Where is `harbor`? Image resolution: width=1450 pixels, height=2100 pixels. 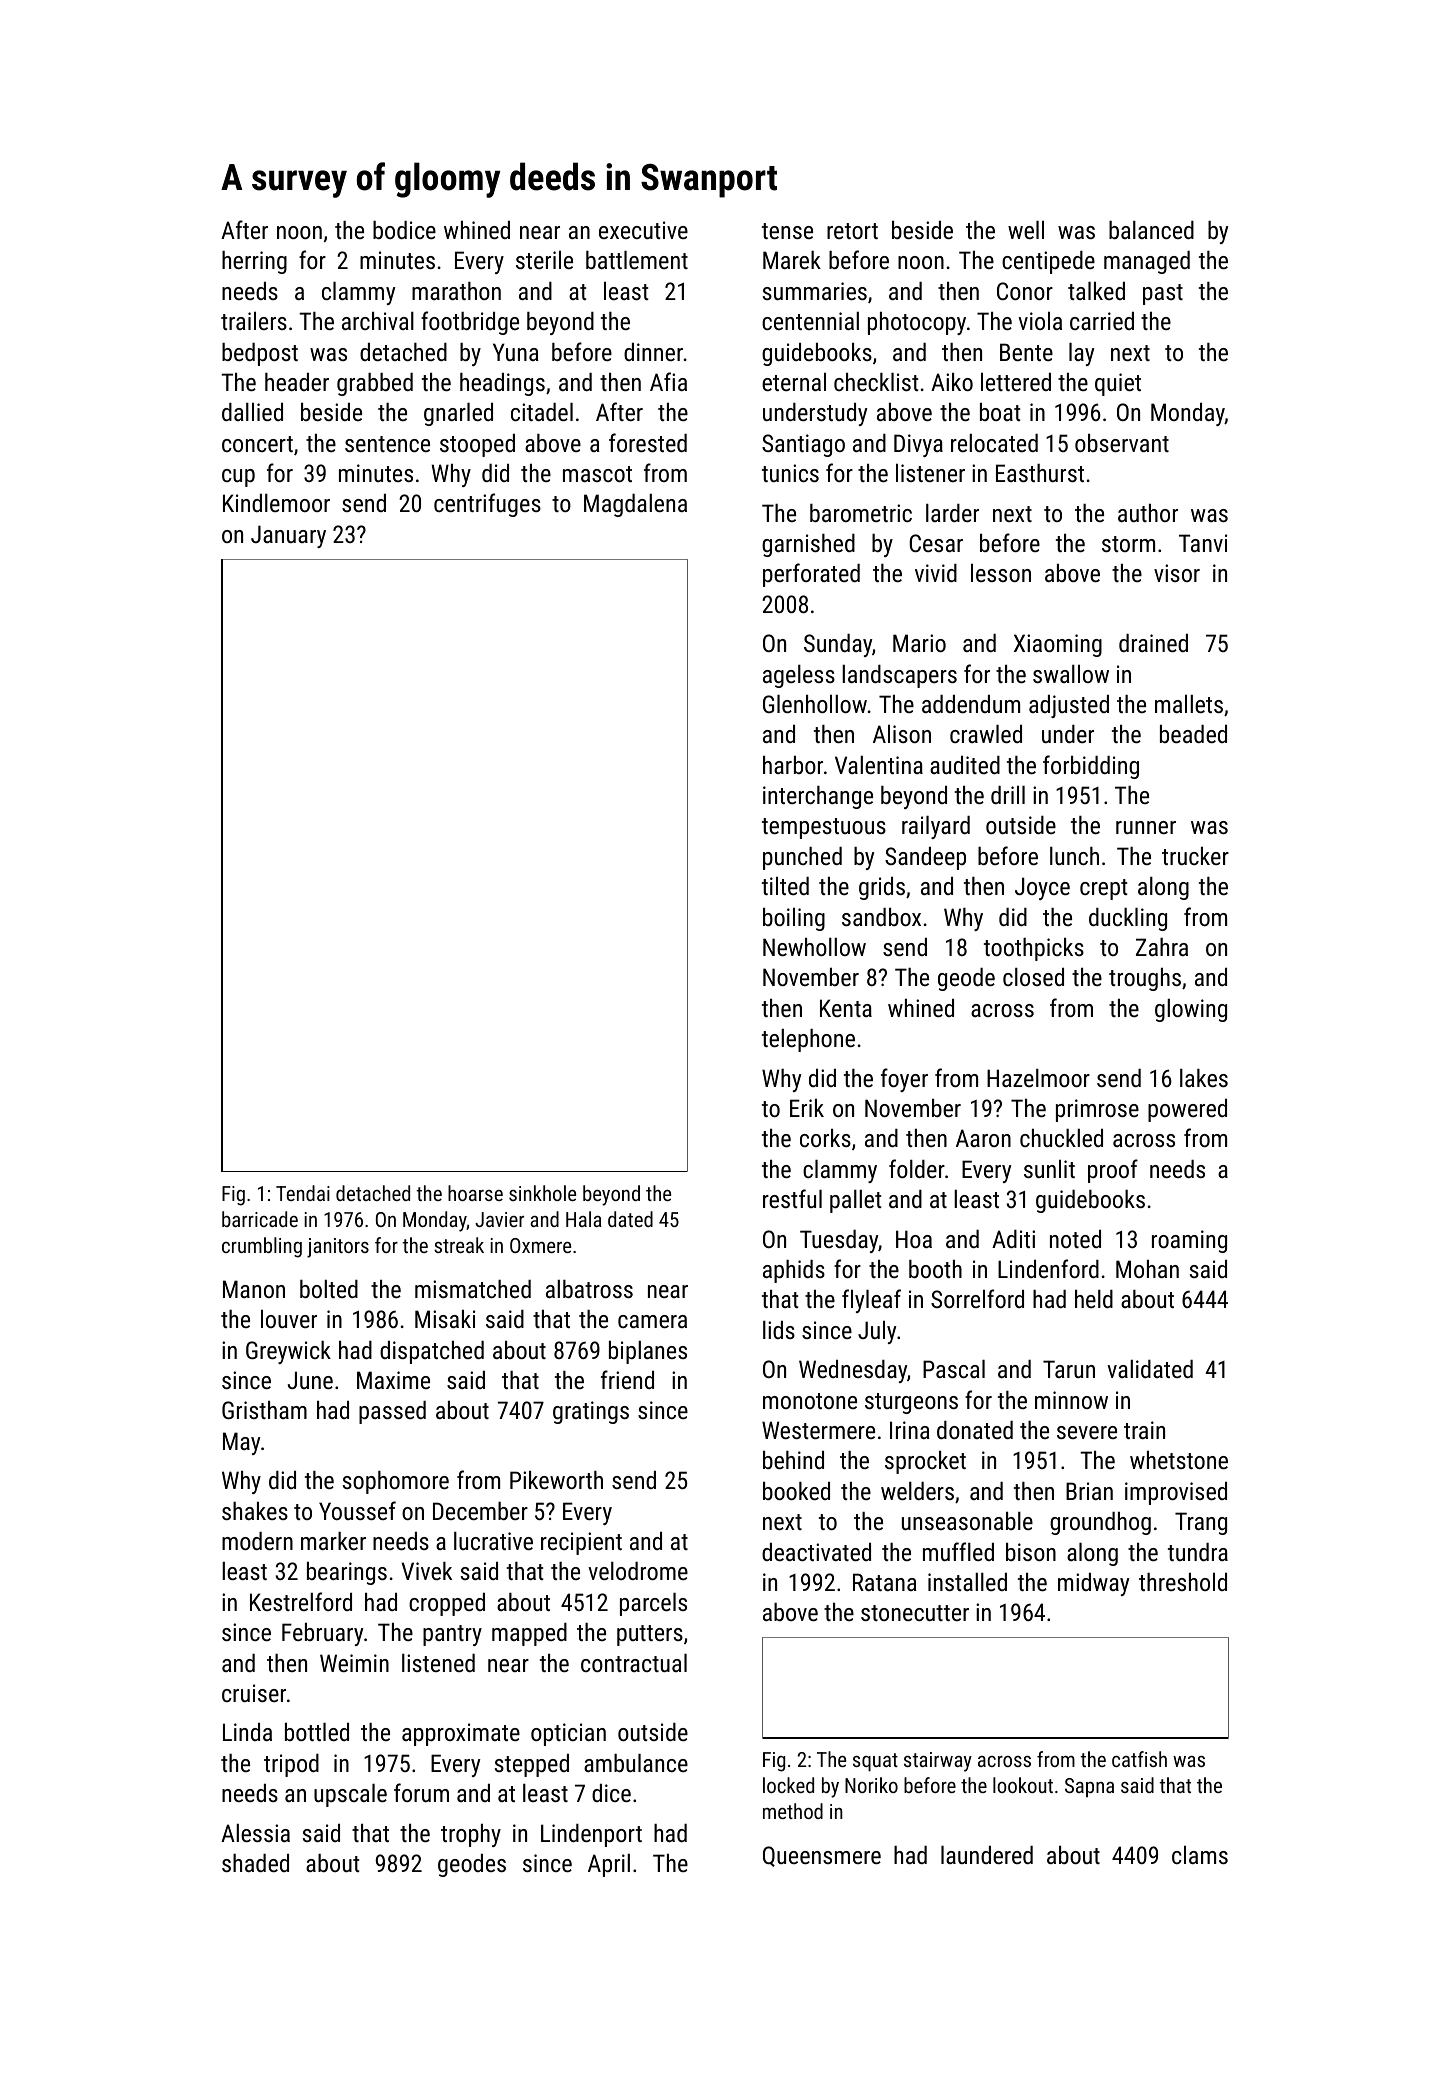 harbor is located at coordinates (793, 765).
